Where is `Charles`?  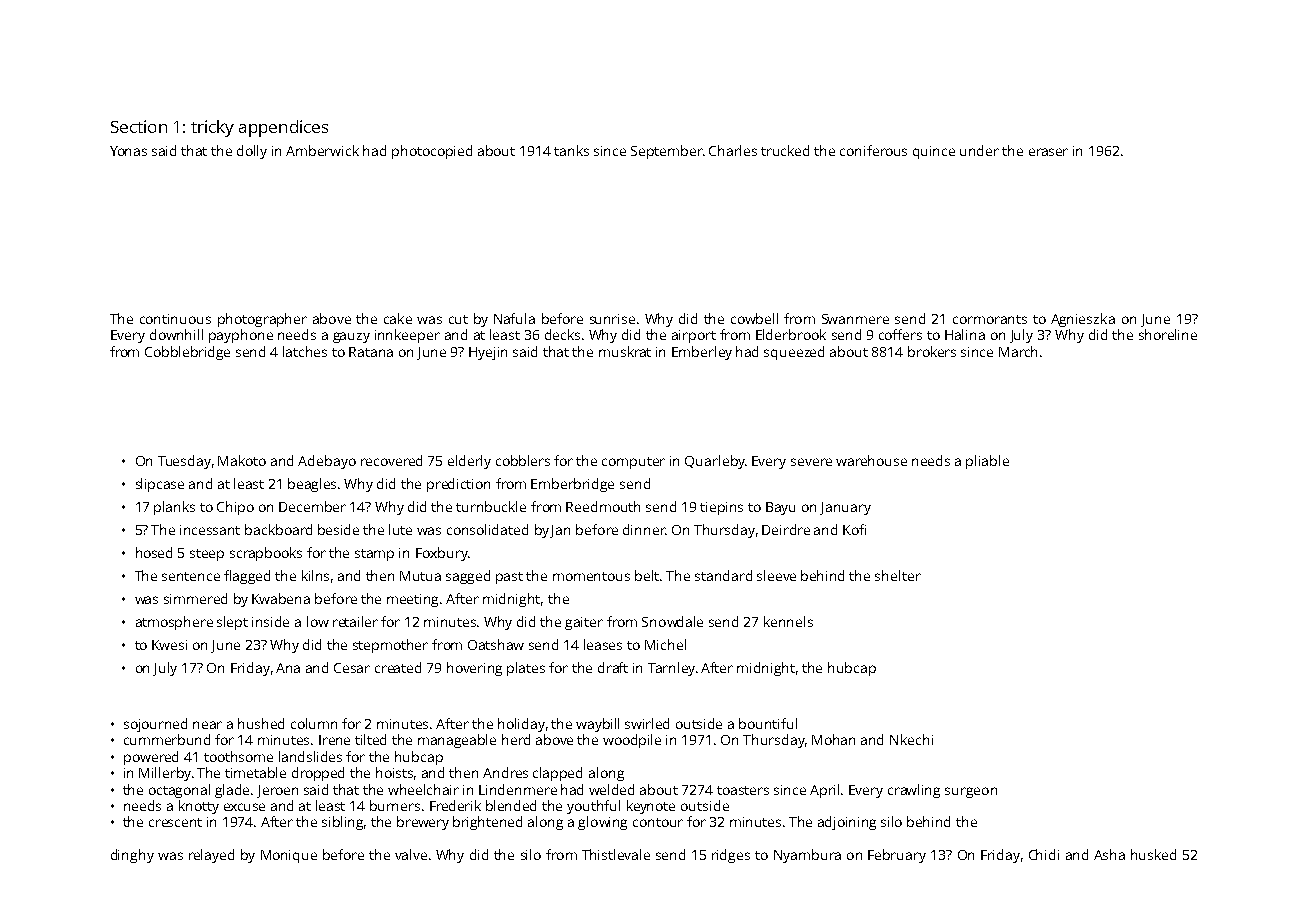 Charles is located at coordinates (733, 150).
